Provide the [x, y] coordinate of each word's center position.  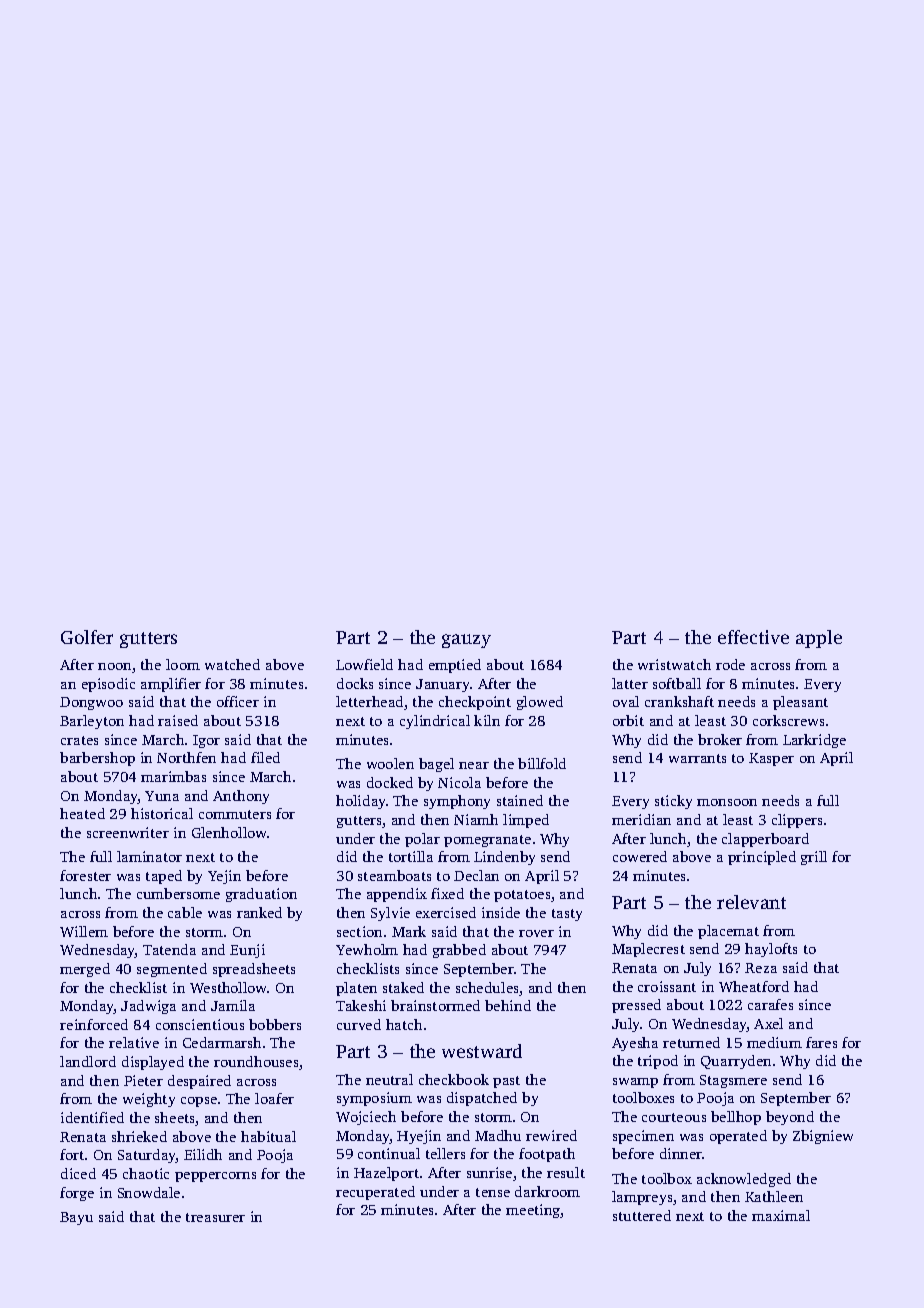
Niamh [476, 819]
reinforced [94, 1024]
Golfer [87, 637]
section [359, 931]
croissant [667, 986]
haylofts [771, 950]
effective [753, 637]
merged [85, 970]
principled [762, 858]
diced [78, 1173]
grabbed [459, 951]
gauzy [466, 641]
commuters [235, 814]
